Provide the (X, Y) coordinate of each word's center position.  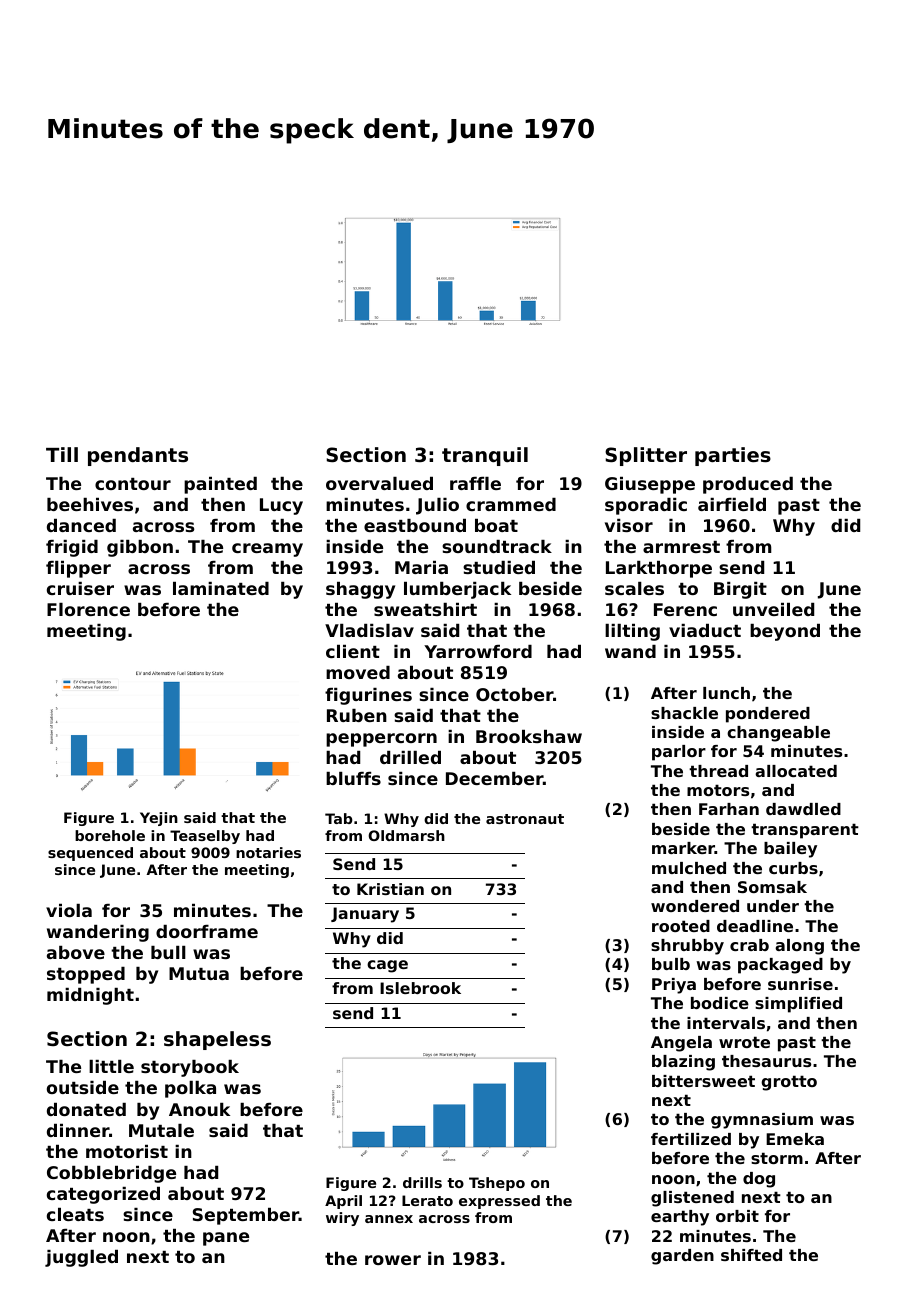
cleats (75, 1214)
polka (190, 1089)
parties (733, 456)
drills (422, 1182)
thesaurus (766, 1061)
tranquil (485, 456)
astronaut (525, 819)
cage (387, 966)
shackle (684, 713)
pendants (138, 456)
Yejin (159, 819)
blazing (683, 1063)
